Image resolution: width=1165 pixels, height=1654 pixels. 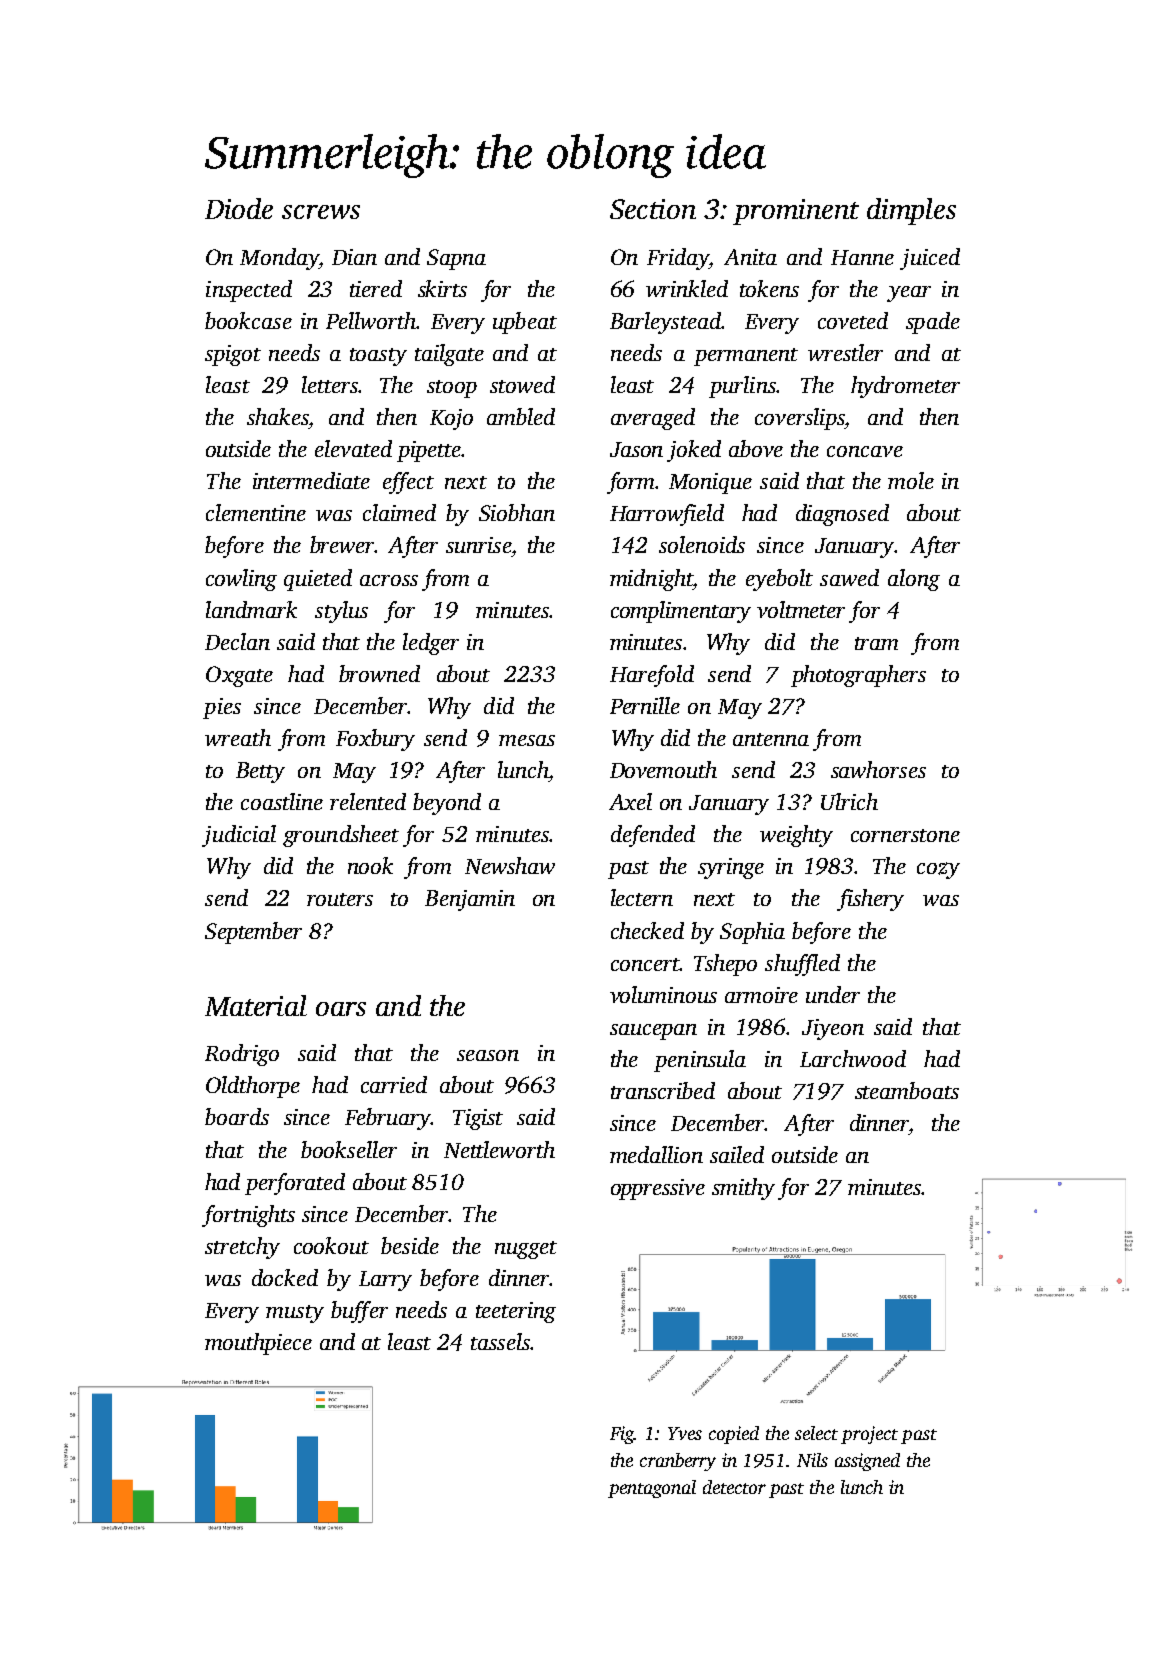 What do you see at coordinates (849, 801) in the screenshot?
I see `Ulrich` at bounding box center [849, 801].
